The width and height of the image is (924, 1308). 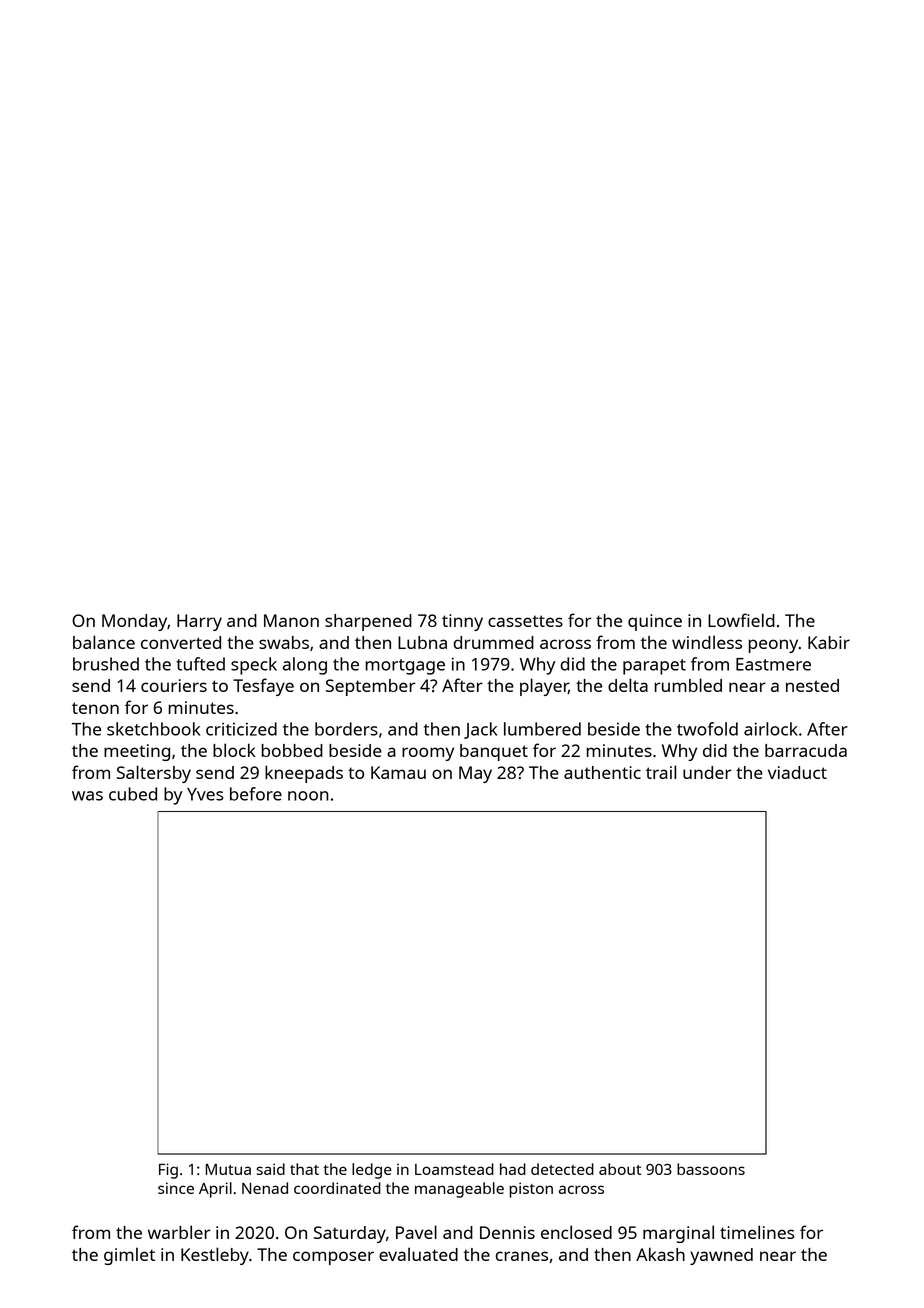 What do you see at coordinates (215, 1190) in the image?
I see `April` at bounding box center [215, 1190].
